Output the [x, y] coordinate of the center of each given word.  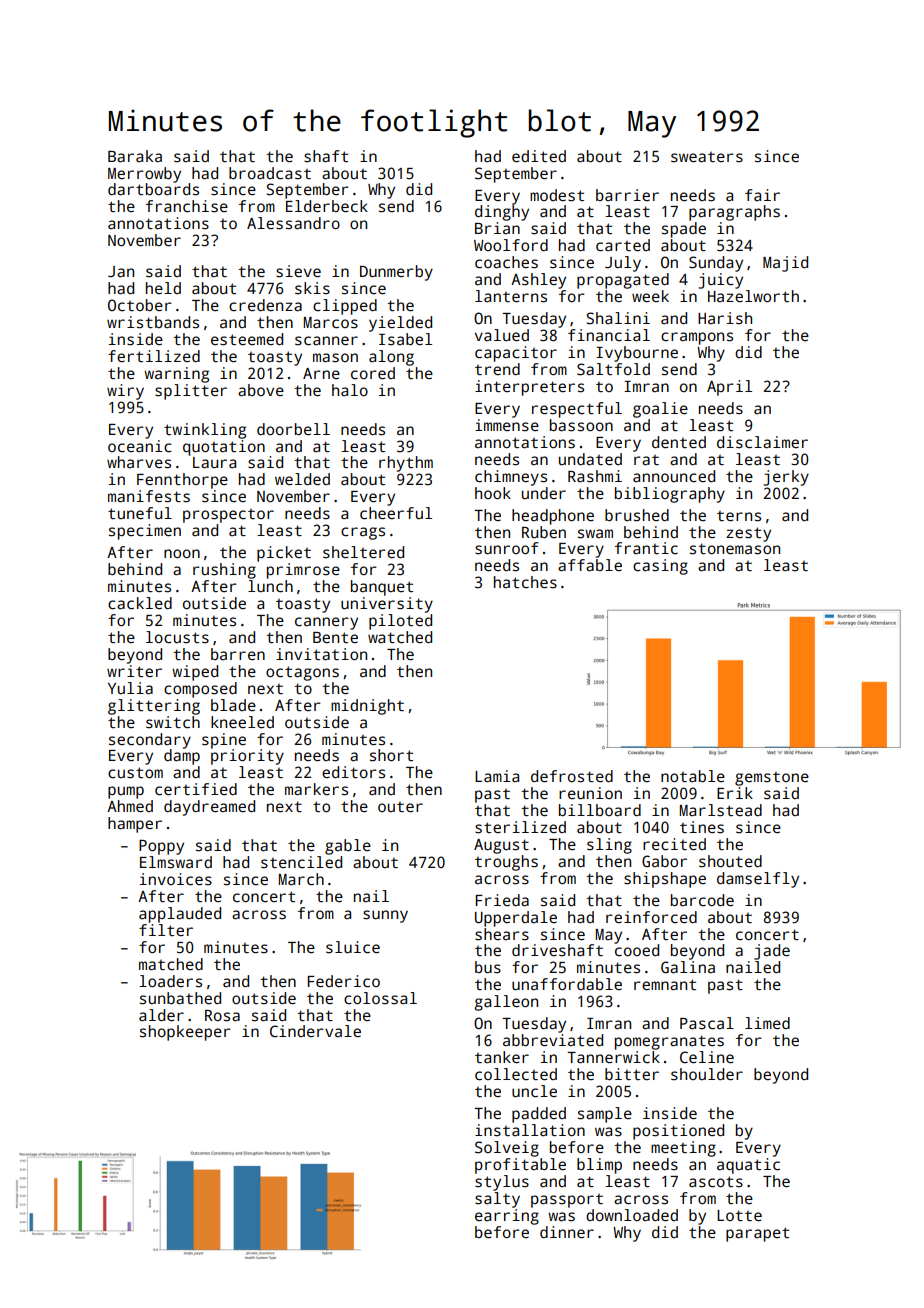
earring [507, 1217]
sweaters [707, 157]
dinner [567, 1232]
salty [497, 1200]
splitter [191, 392]
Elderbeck [327, 206]
